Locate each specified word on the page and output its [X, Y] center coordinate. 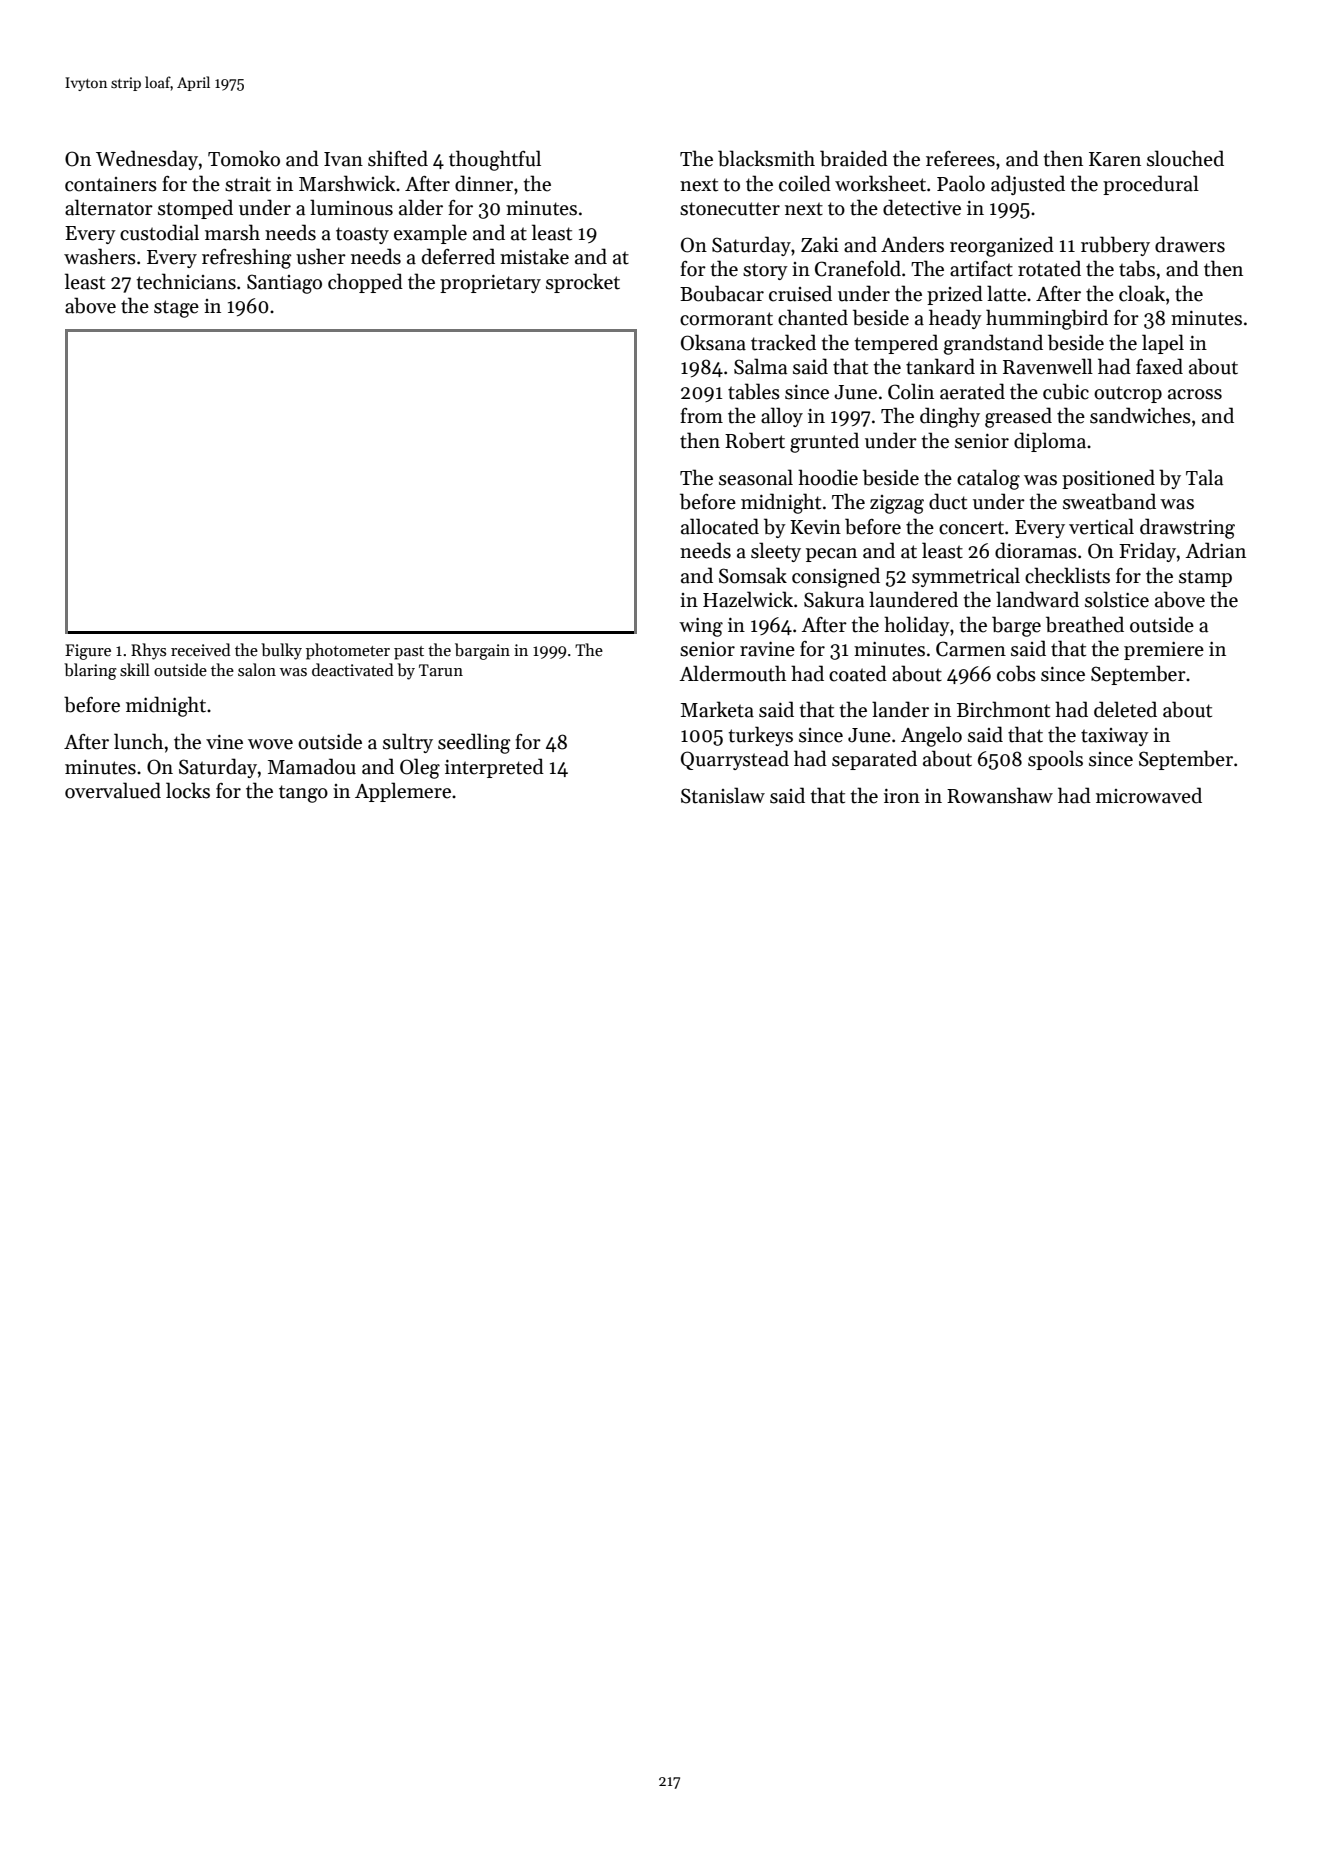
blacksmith [766, 158]
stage [176, 309]
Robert [755, 440]
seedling [474, 743]
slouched [1185, 158]
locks [188, 790]
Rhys [148, 651]
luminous [351, 207]
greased [1018, 417]
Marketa [717, 709]
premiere [1164, 651]
